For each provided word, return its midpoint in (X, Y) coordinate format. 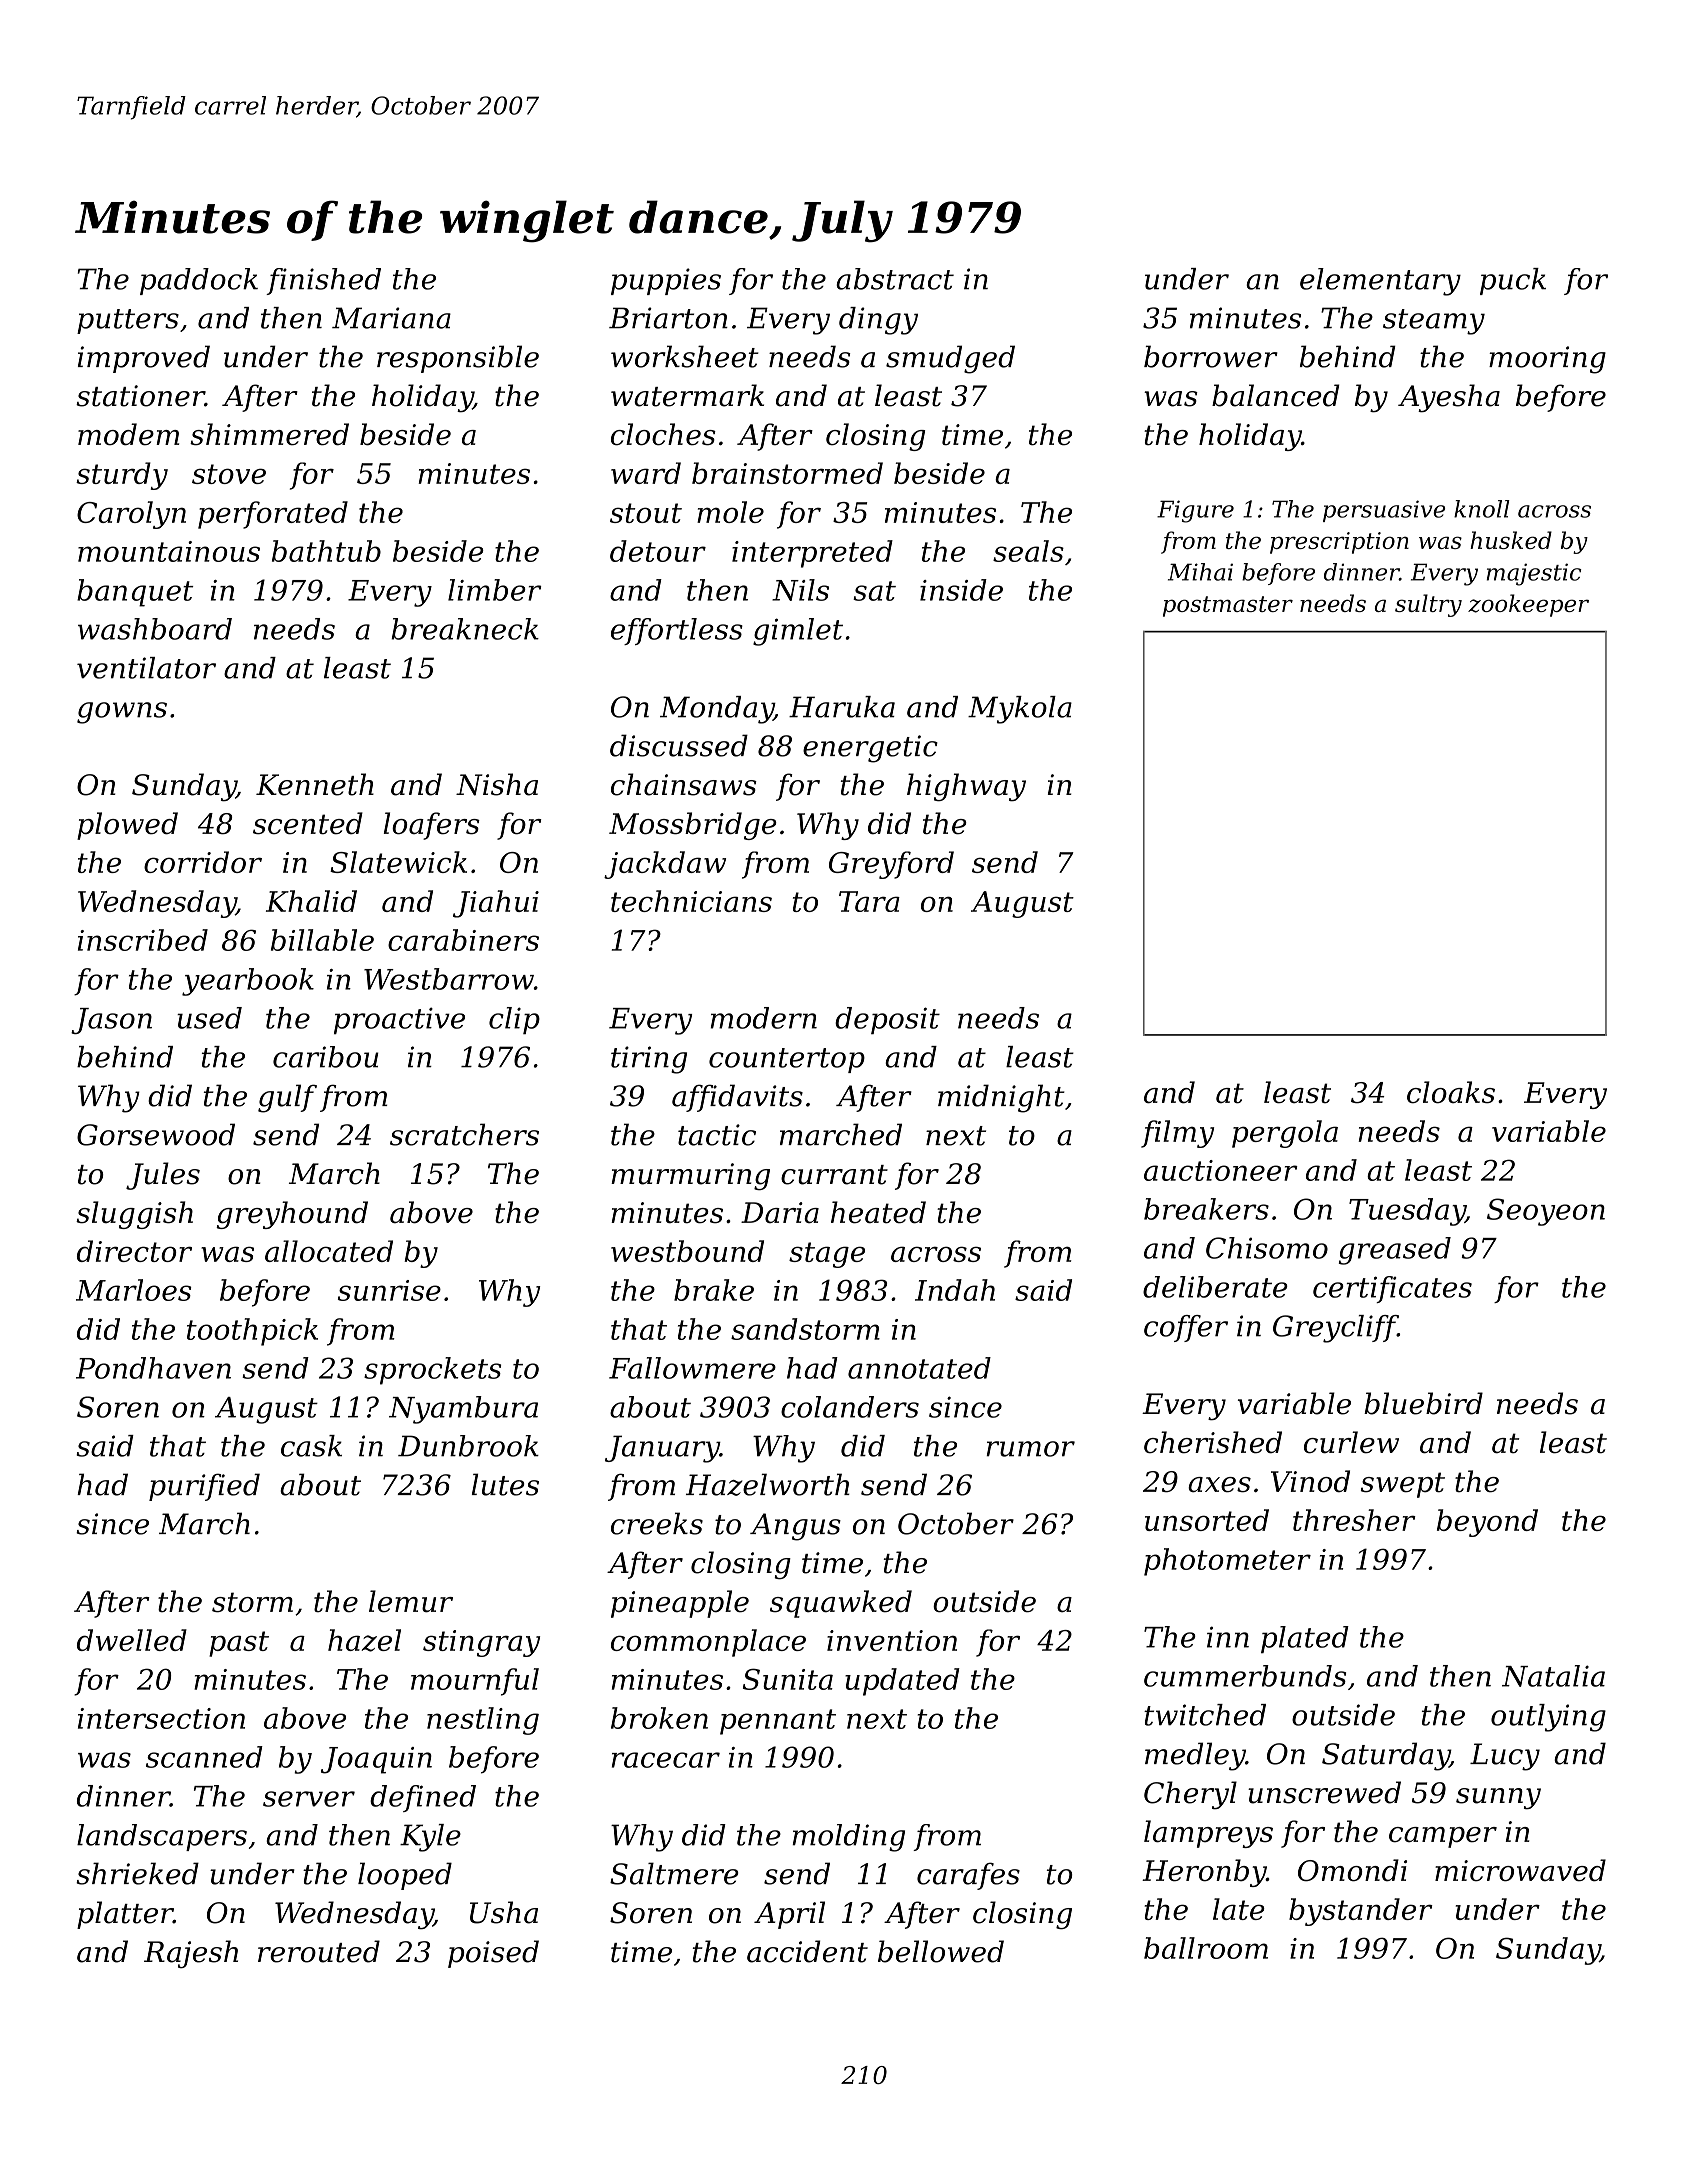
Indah (955, 1290)
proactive (399, 1020)
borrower (1211, 356)
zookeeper (1528, 605)
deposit (887, 1020)
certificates (1392, 1289)
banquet (135, 593)
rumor (1031, 1449)
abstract (895, 279)
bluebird (1423, 1403)
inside (961, 590)
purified (204, 1487)
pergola (1285, 1134)
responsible (458, 359)
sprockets (432, 1371)
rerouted (319, 1951)
